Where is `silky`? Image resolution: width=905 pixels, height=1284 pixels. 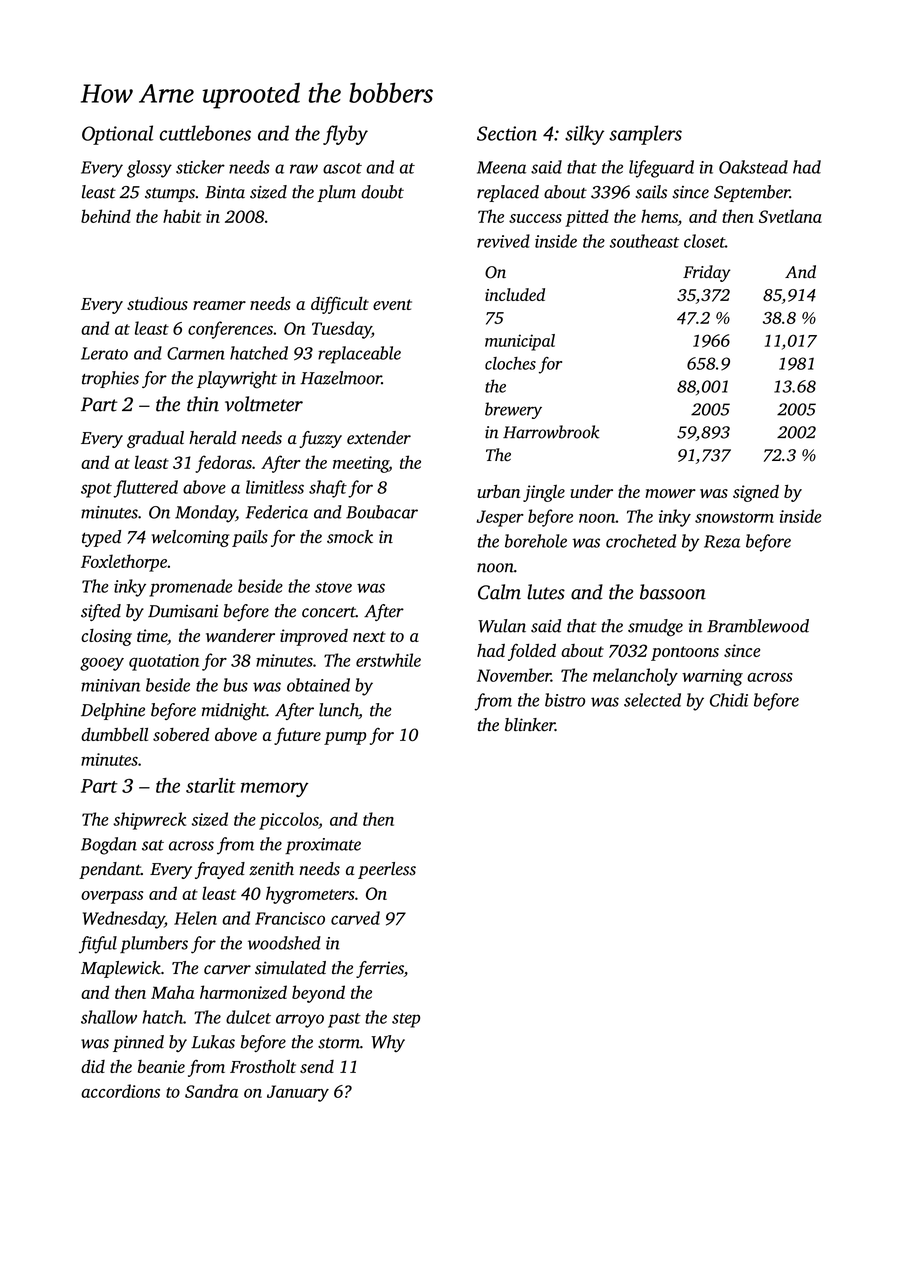 silky is located at coordinates (584, 135).
